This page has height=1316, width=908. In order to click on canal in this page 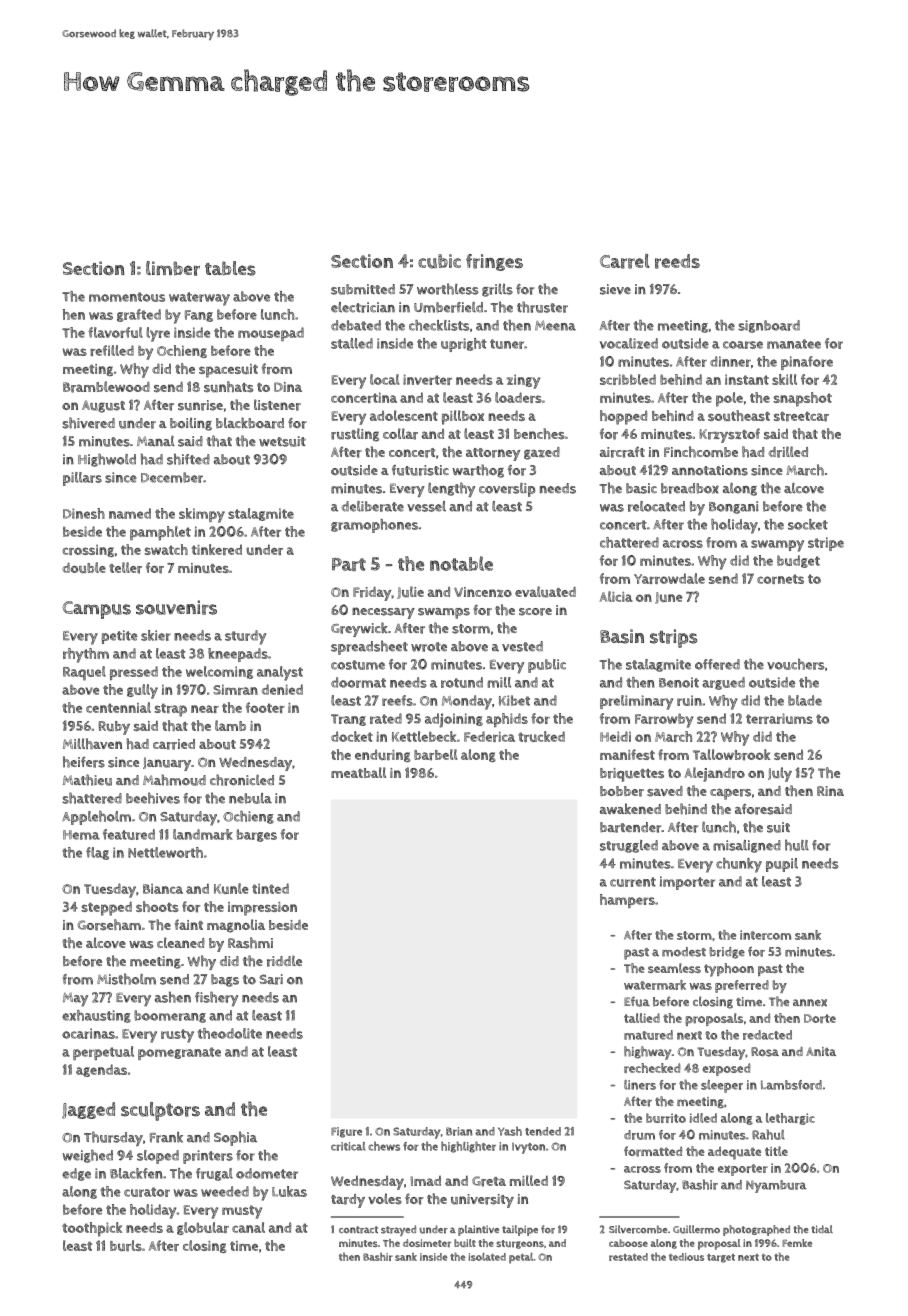, I will do `click(248, 1227)`.
